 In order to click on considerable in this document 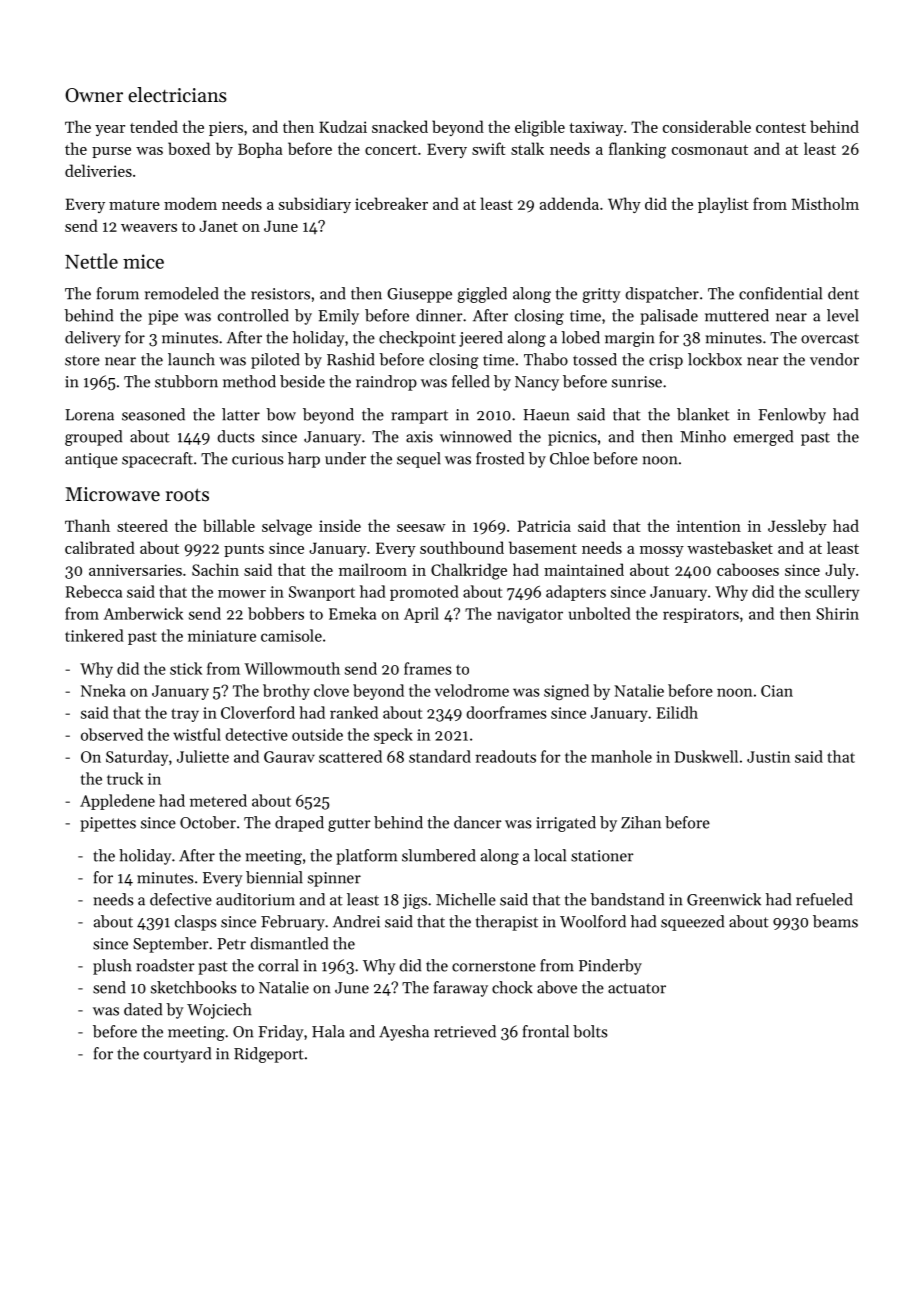, I will do `click(707, 126)`.
